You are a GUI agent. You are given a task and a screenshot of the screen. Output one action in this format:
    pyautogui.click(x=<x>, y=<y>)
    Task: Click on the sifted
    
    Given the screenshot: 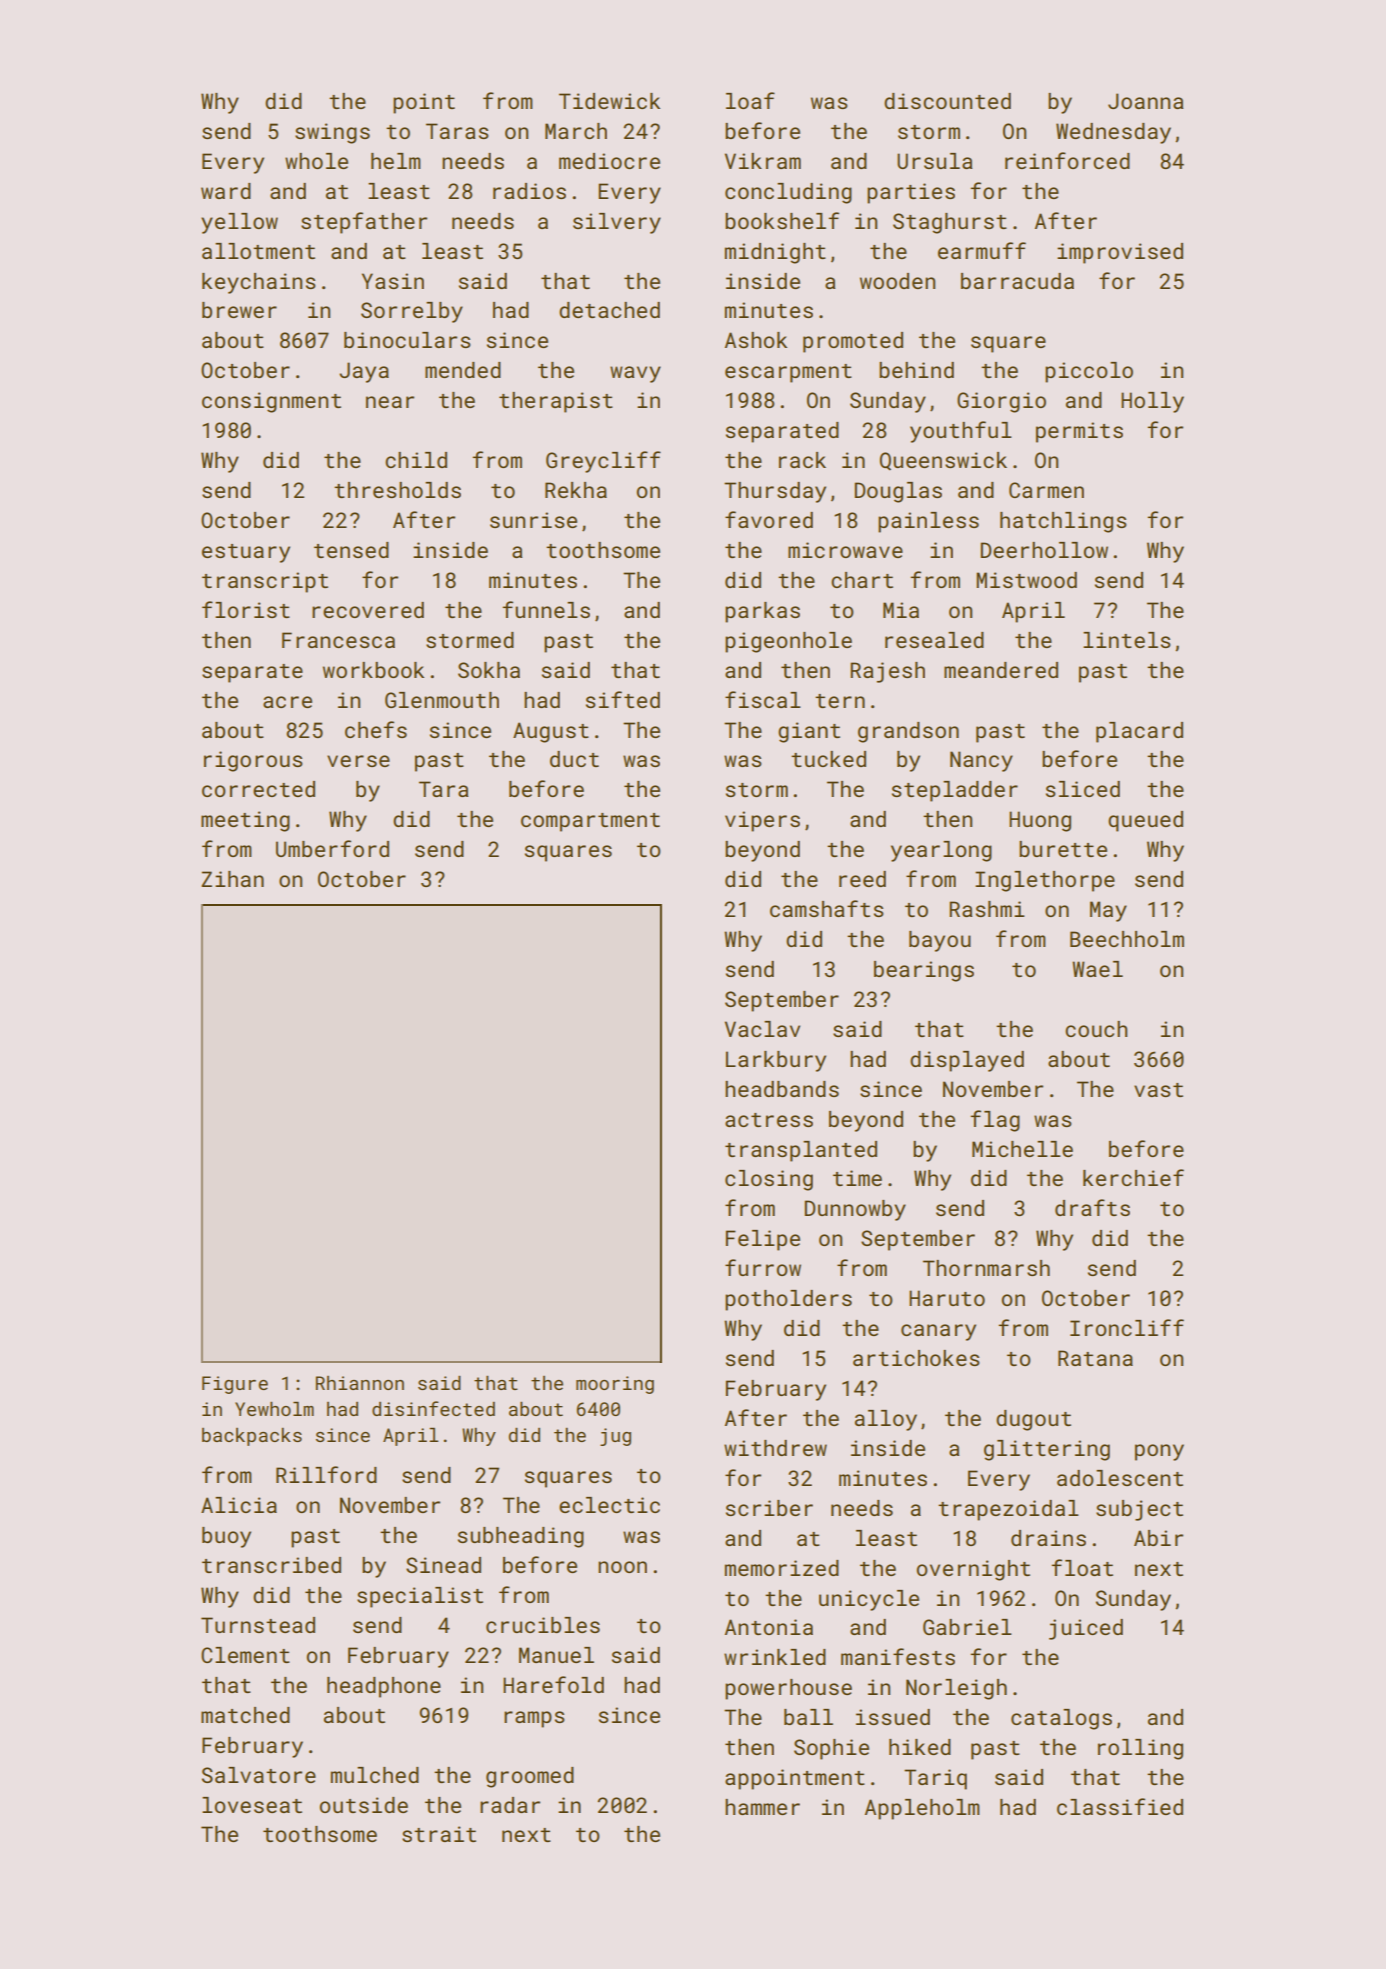 What is the action you would take?
    pyautogui.click(x=623, y=699)
